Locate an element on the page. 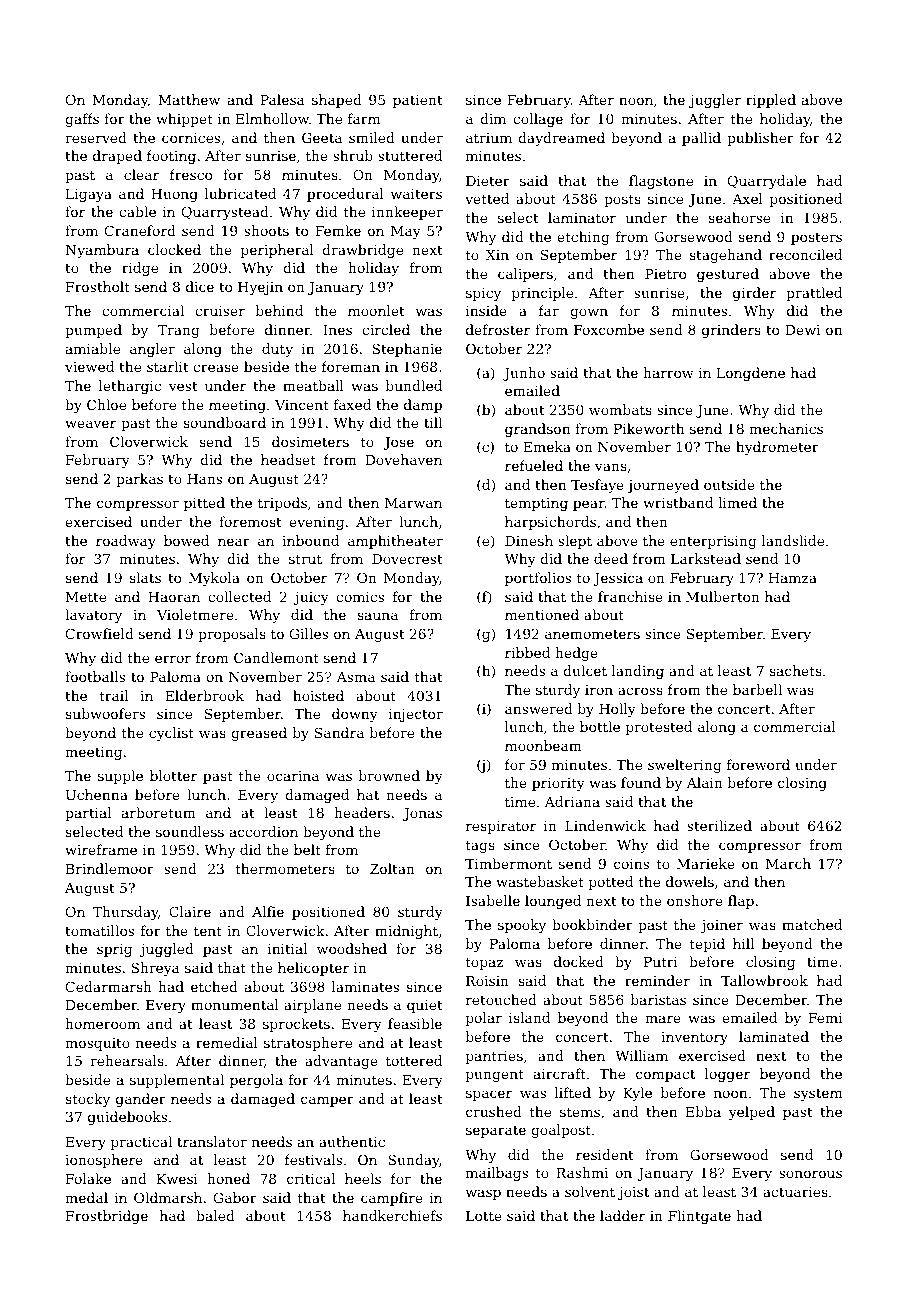 The image size is (908, 1316). Femi is located at coordinates (826, 1018).
